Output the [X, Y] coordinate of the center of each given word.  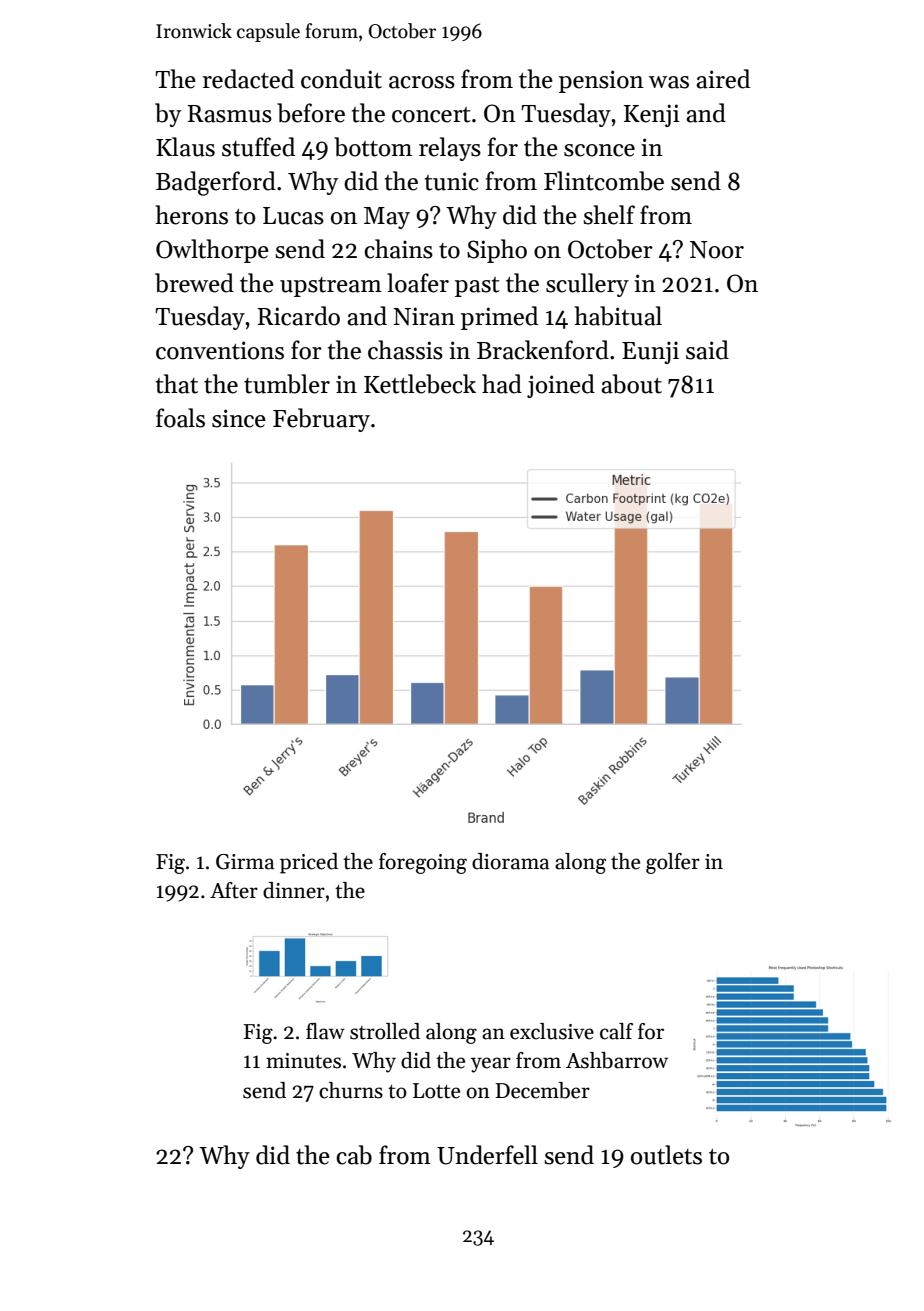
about [631, 384]
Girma [245, 862]
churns [351, 1090]
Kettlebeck [420, 384]
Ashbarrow [617, 1060]
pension [601, 81]
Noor [717, 250]
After [234, 890]
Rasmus [230, 114]
